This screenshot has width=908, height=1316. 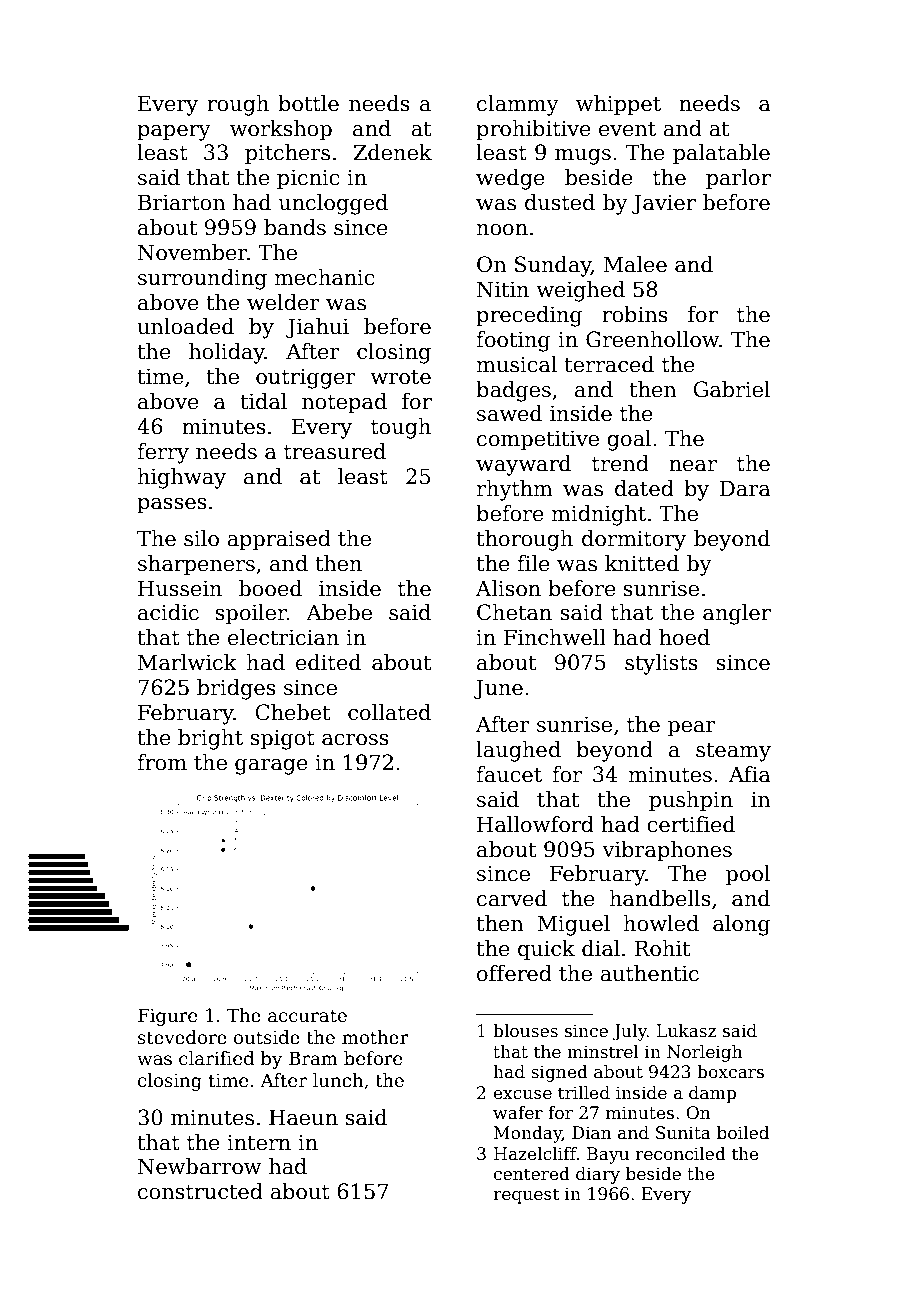 I want to click on workshop, so click(x=281, y=130).
